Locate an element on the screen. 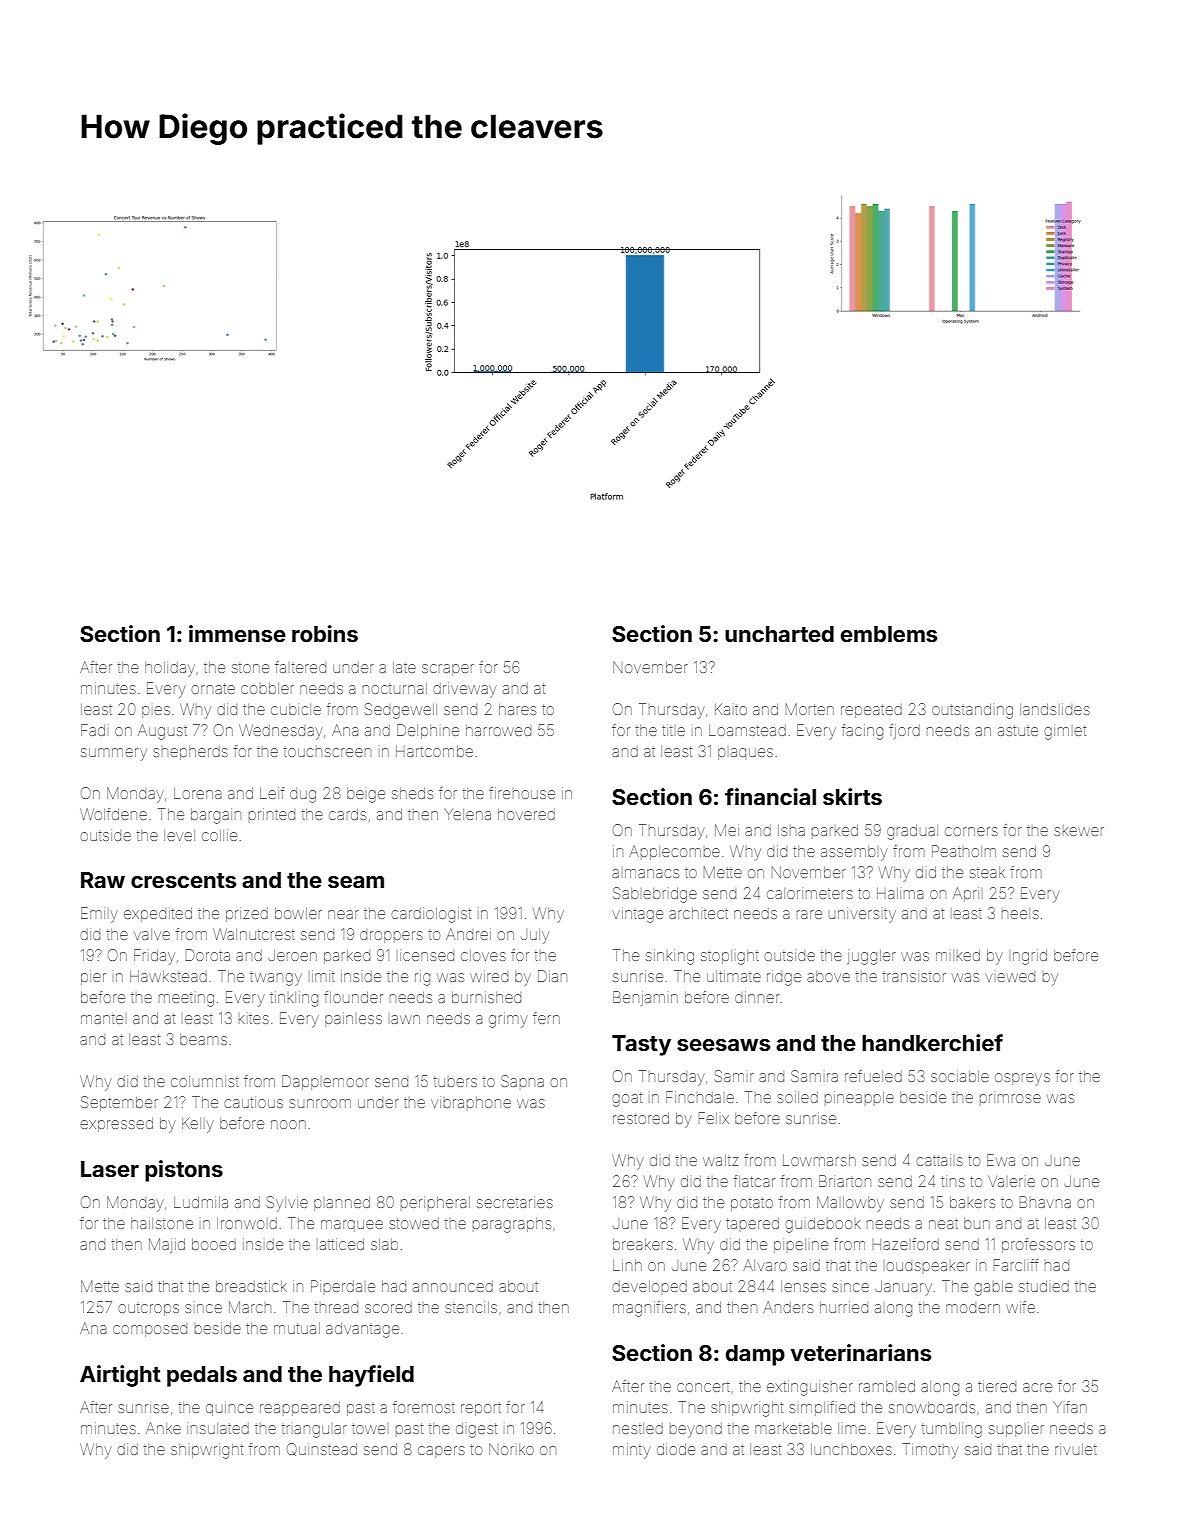  ospreys is located at coordinates (1022, 1079).
